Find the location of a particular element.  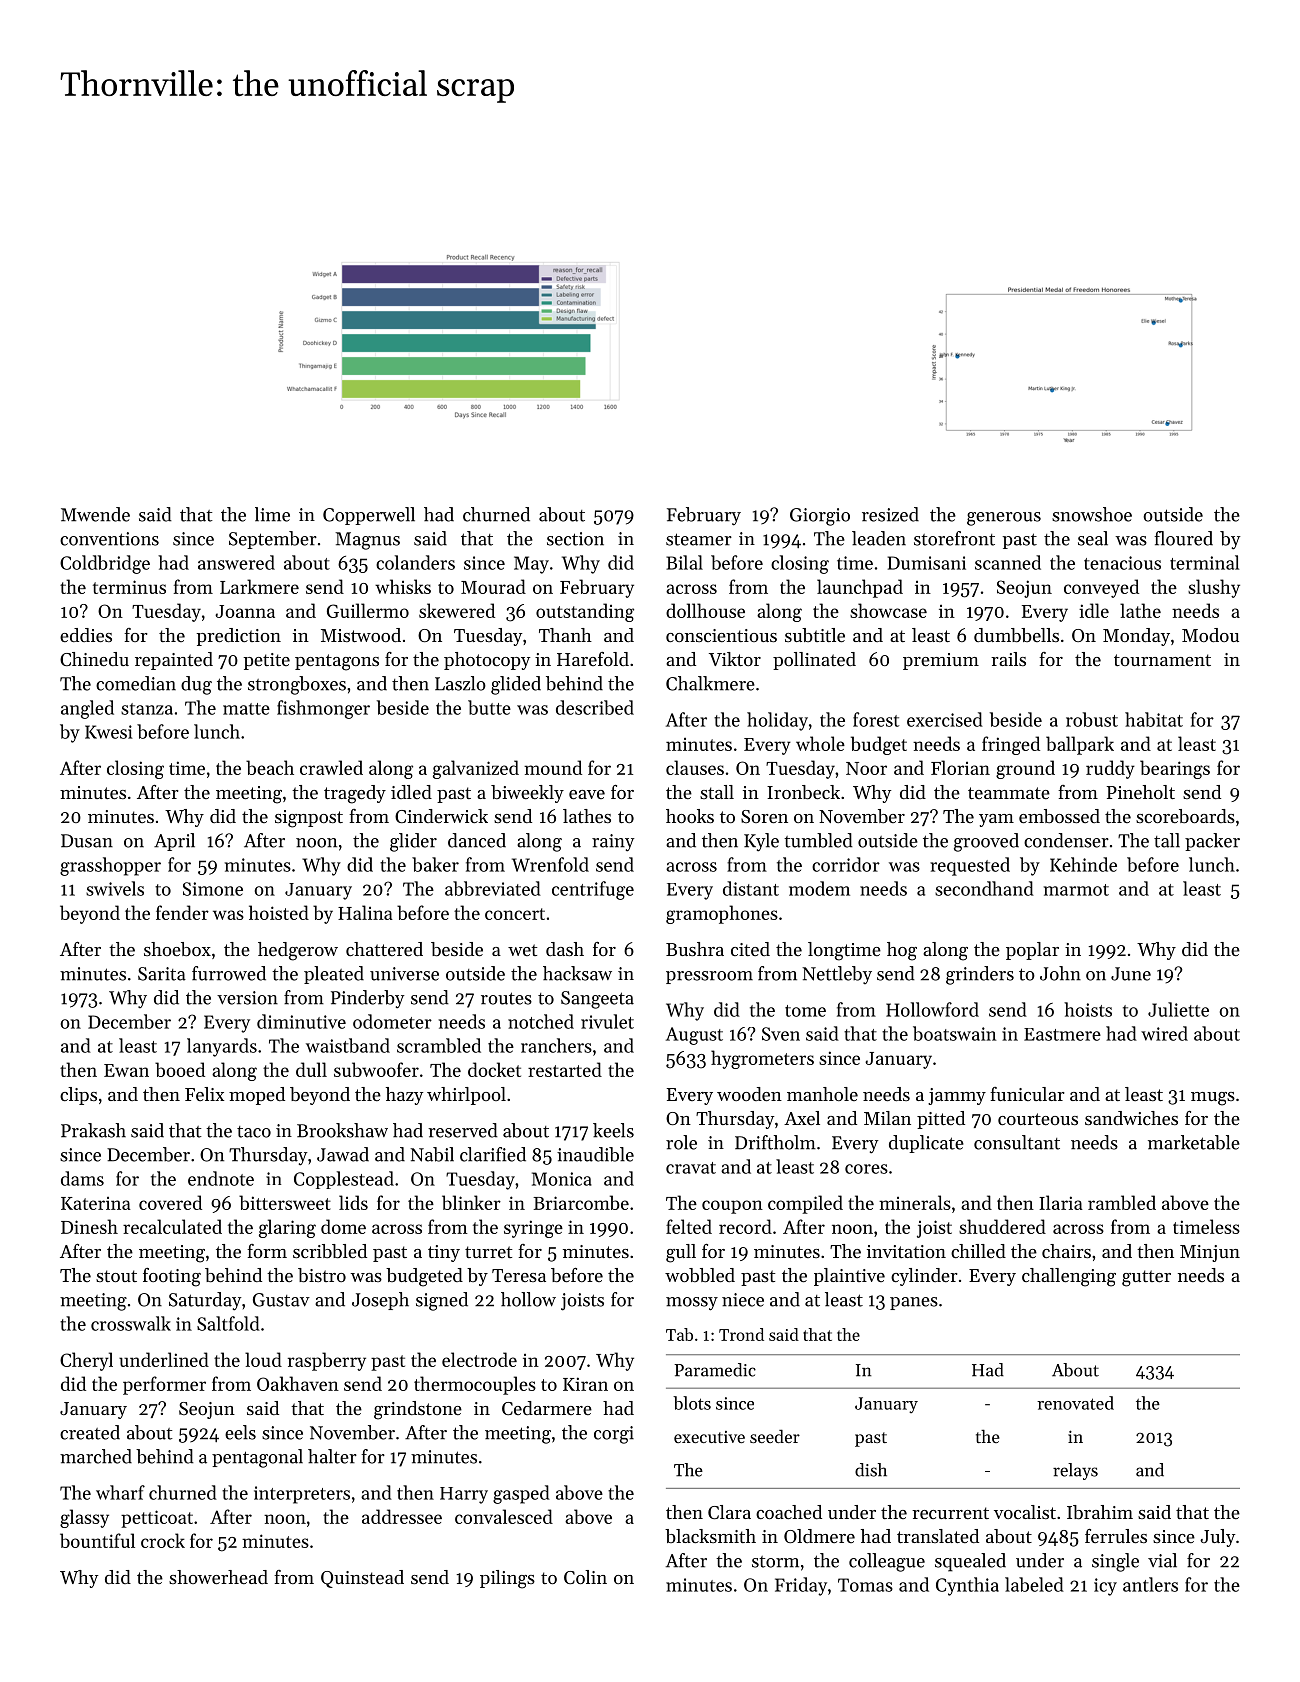

Giorgio is located at coordinates (820, 517).
